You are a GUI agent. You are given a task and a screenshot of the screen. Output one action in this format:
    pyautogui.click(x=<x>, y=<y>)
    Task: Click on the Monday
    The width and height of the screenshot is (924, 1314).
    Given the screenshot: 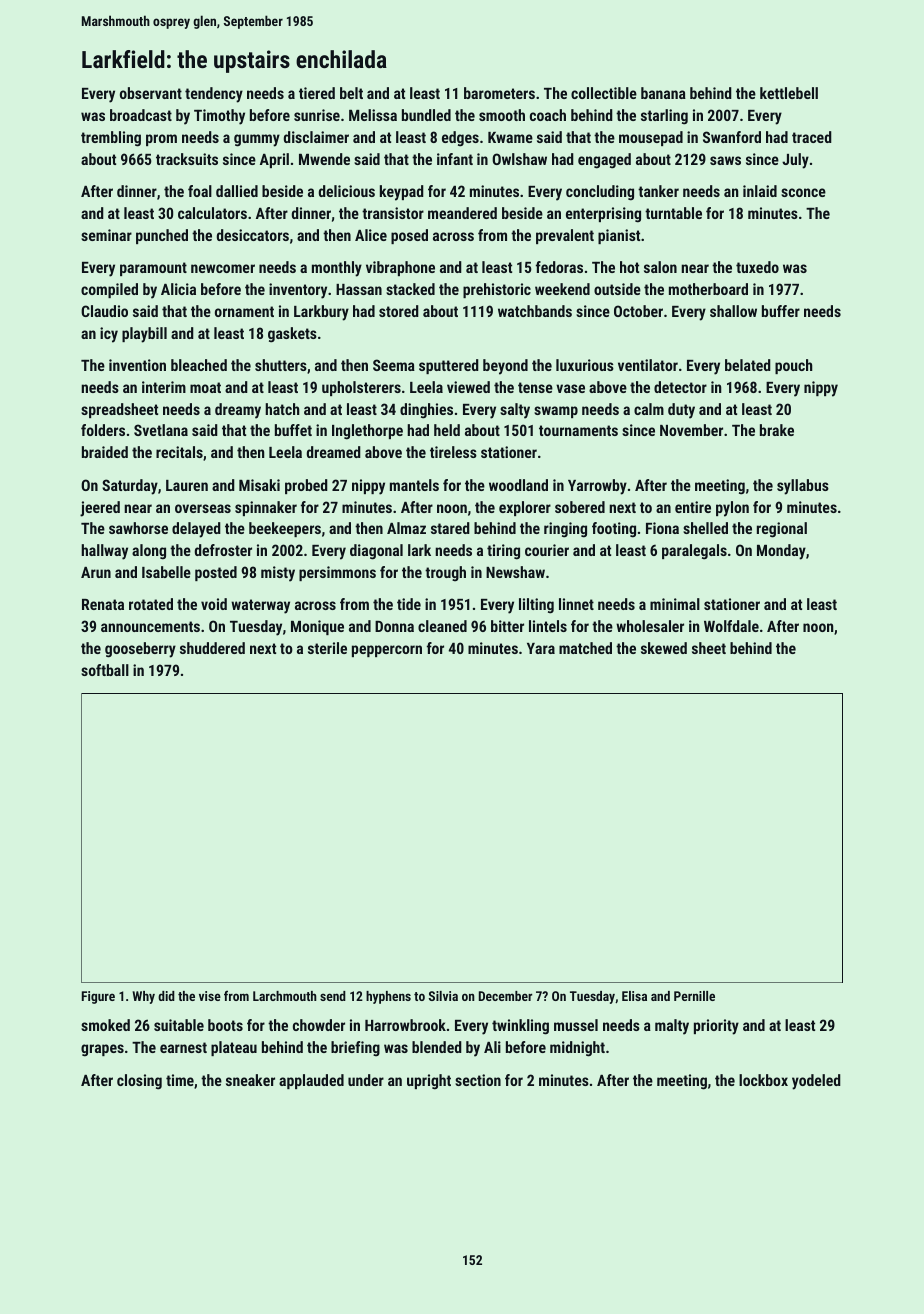 What is the action you would take?
    pyautogui.click(x=781, y=552)
